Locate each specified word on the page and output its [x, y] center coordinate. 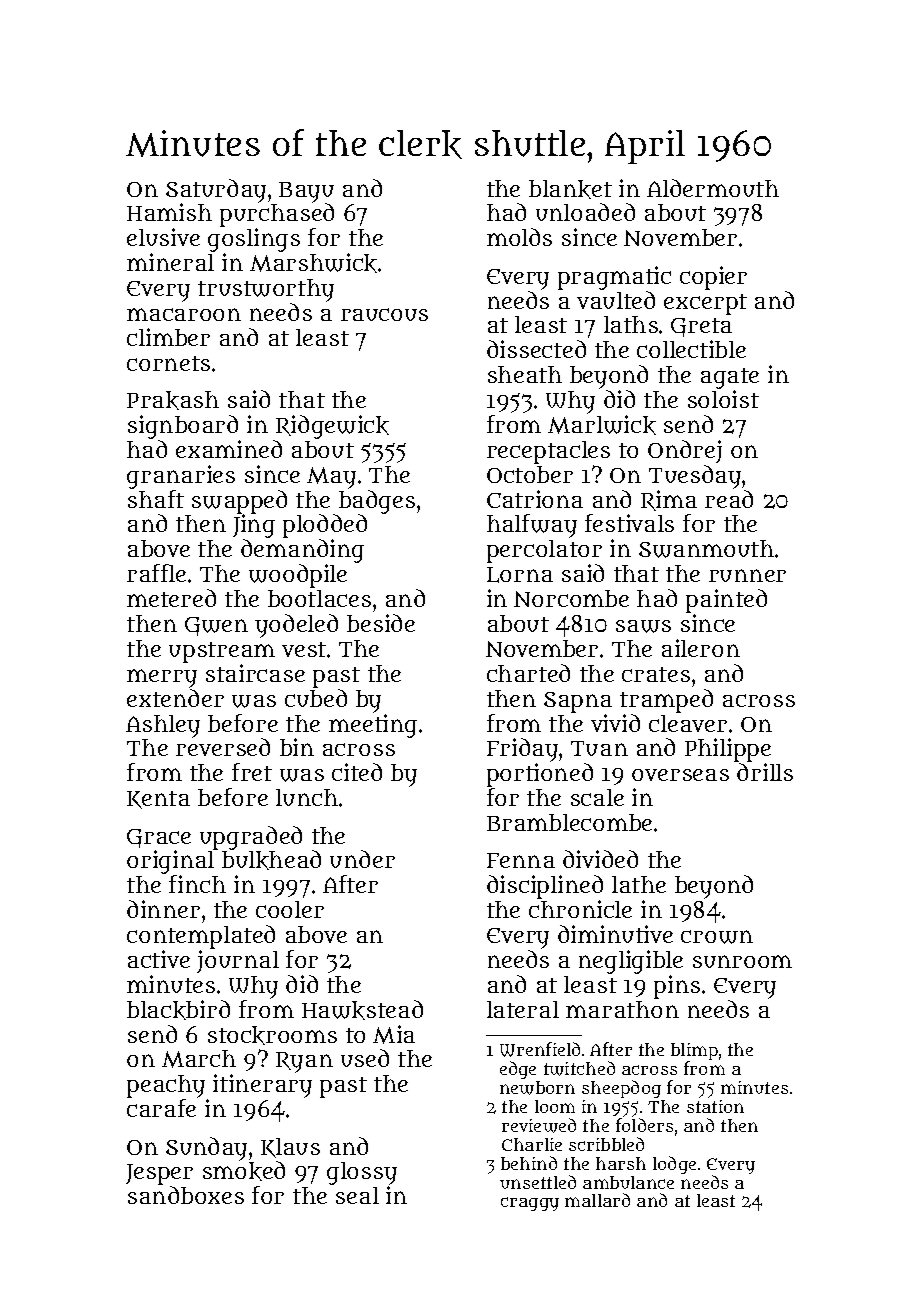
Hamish [169, 212]
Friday [522, 750]
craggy [530, 1204]
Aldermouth [713, 188]
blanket [570, 189]
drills [765, 772]
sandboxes [186, 1195]
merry [162, 678]
